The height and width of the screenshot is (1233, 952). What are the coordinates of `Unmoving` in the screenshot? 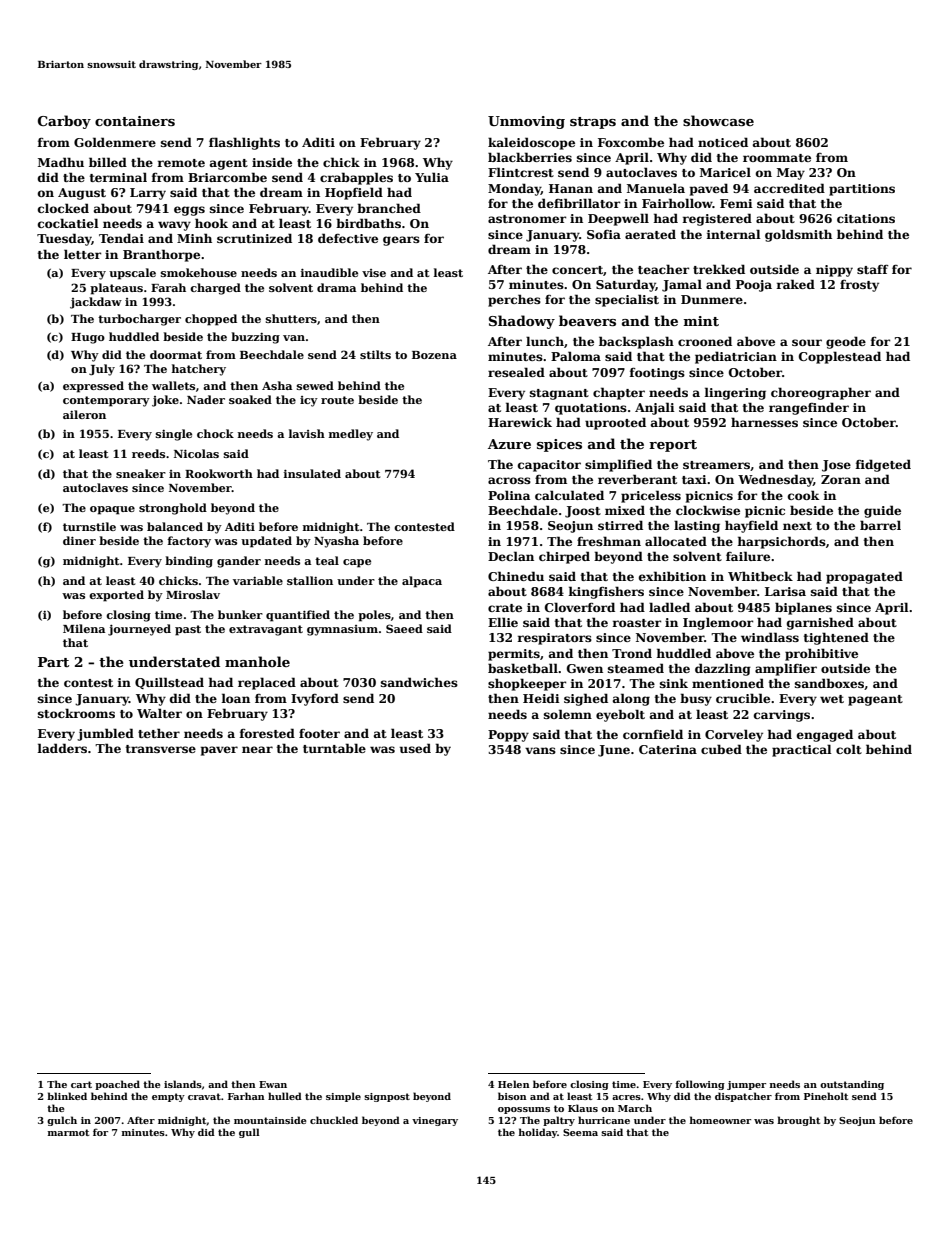 It's located at (526, 122).
